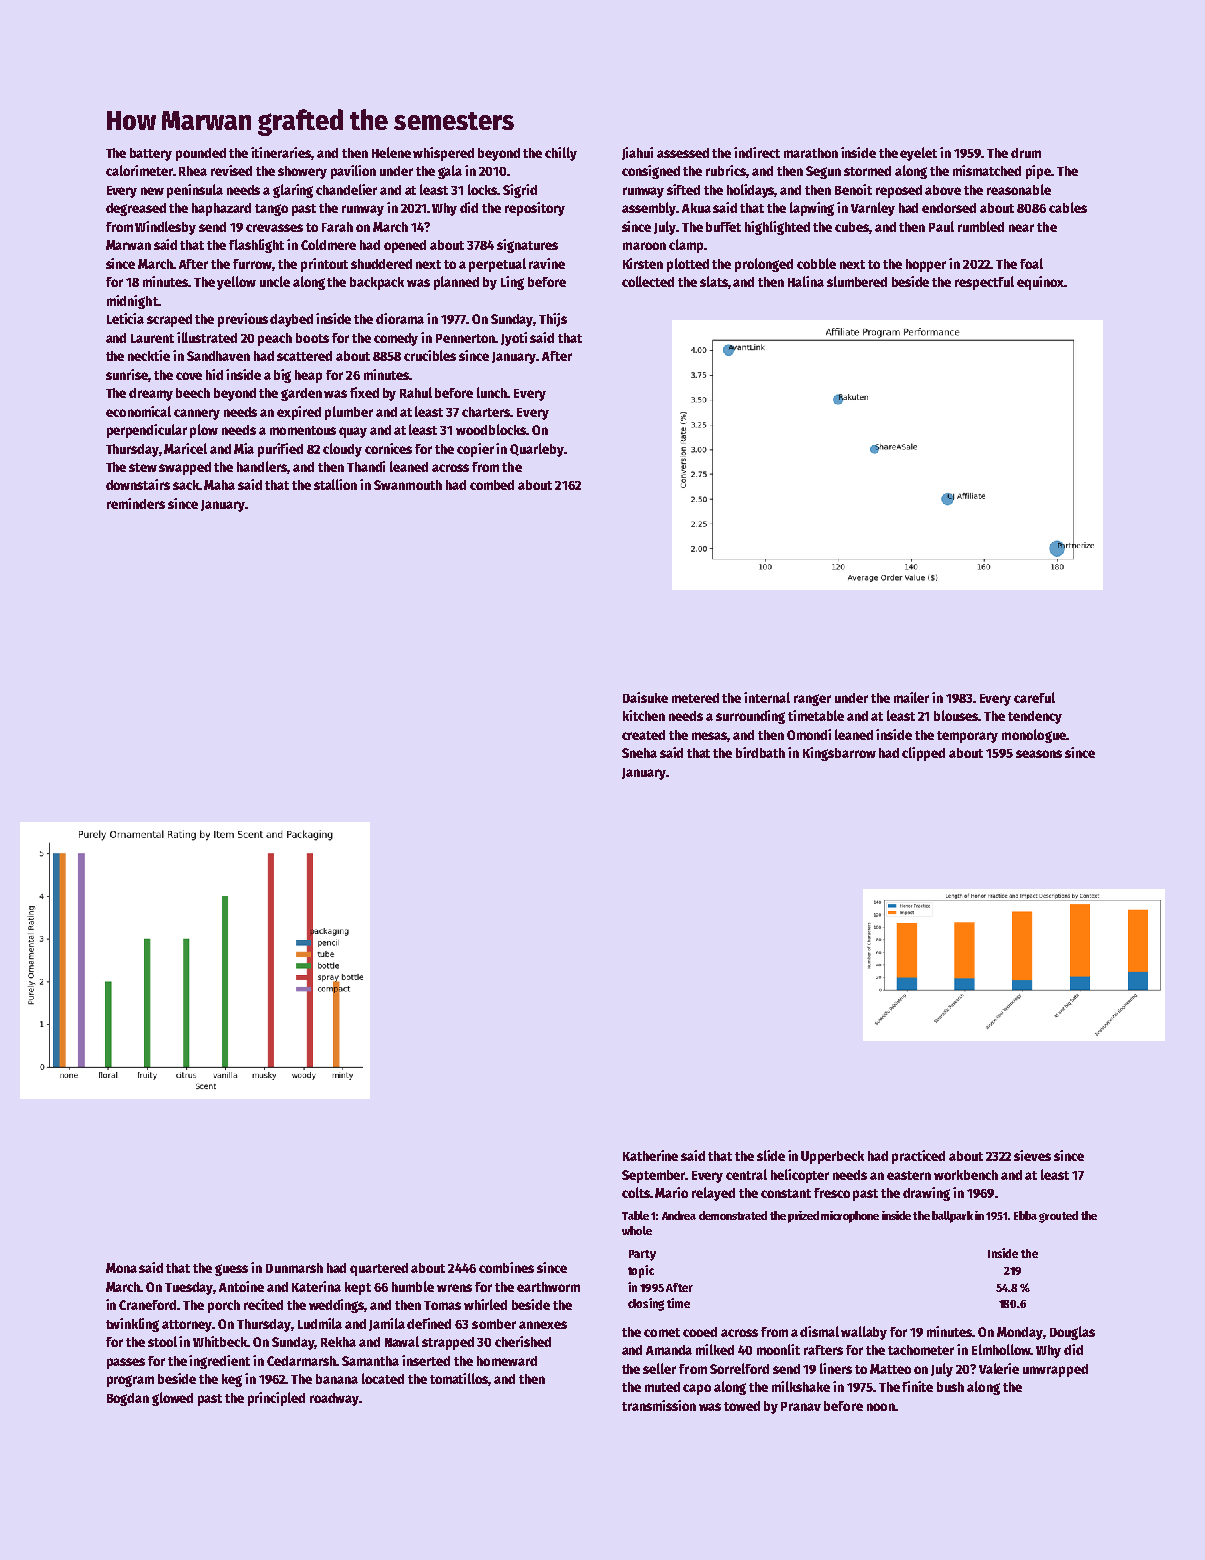 The height and width of the document is (1560, 1205). What do you see at coordinates (1032, 1155) in the document?
I see `sieves` at bounding box center [1032, 1155].
